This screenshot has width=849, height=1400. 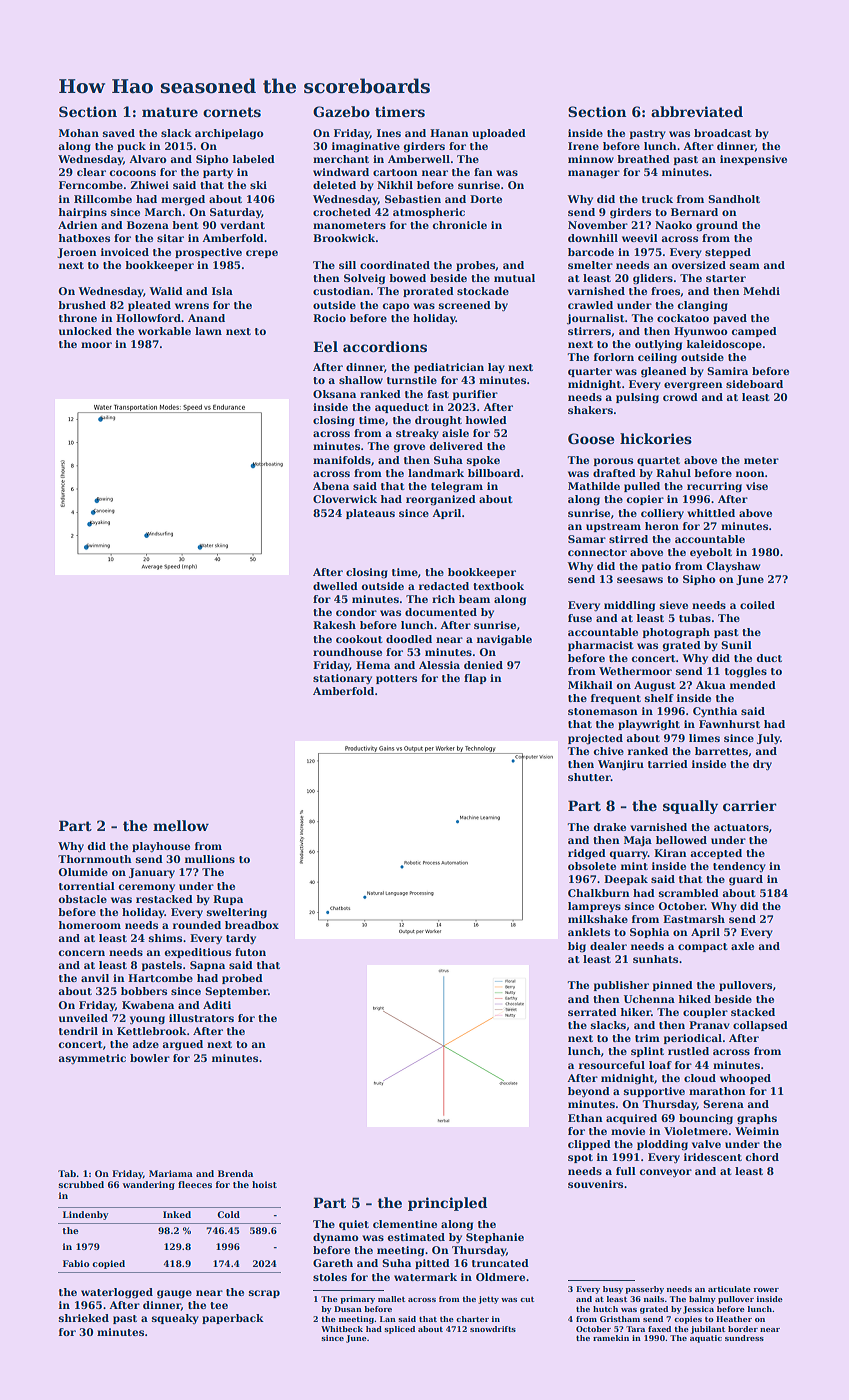 I want to click on abbreviated, so click(x=697, y=111).
